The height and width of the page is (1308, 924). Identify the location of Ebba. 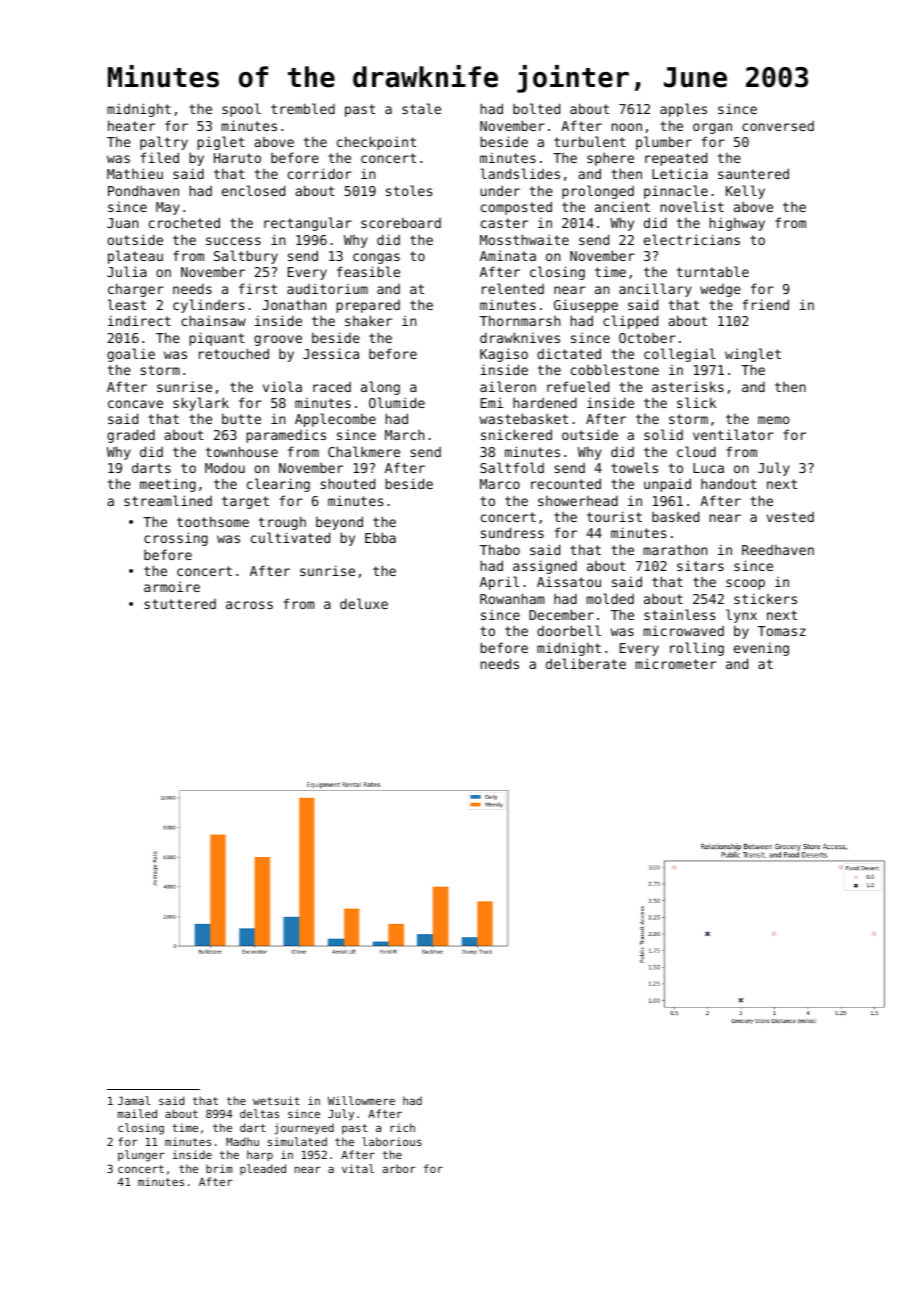
(380, 537).
